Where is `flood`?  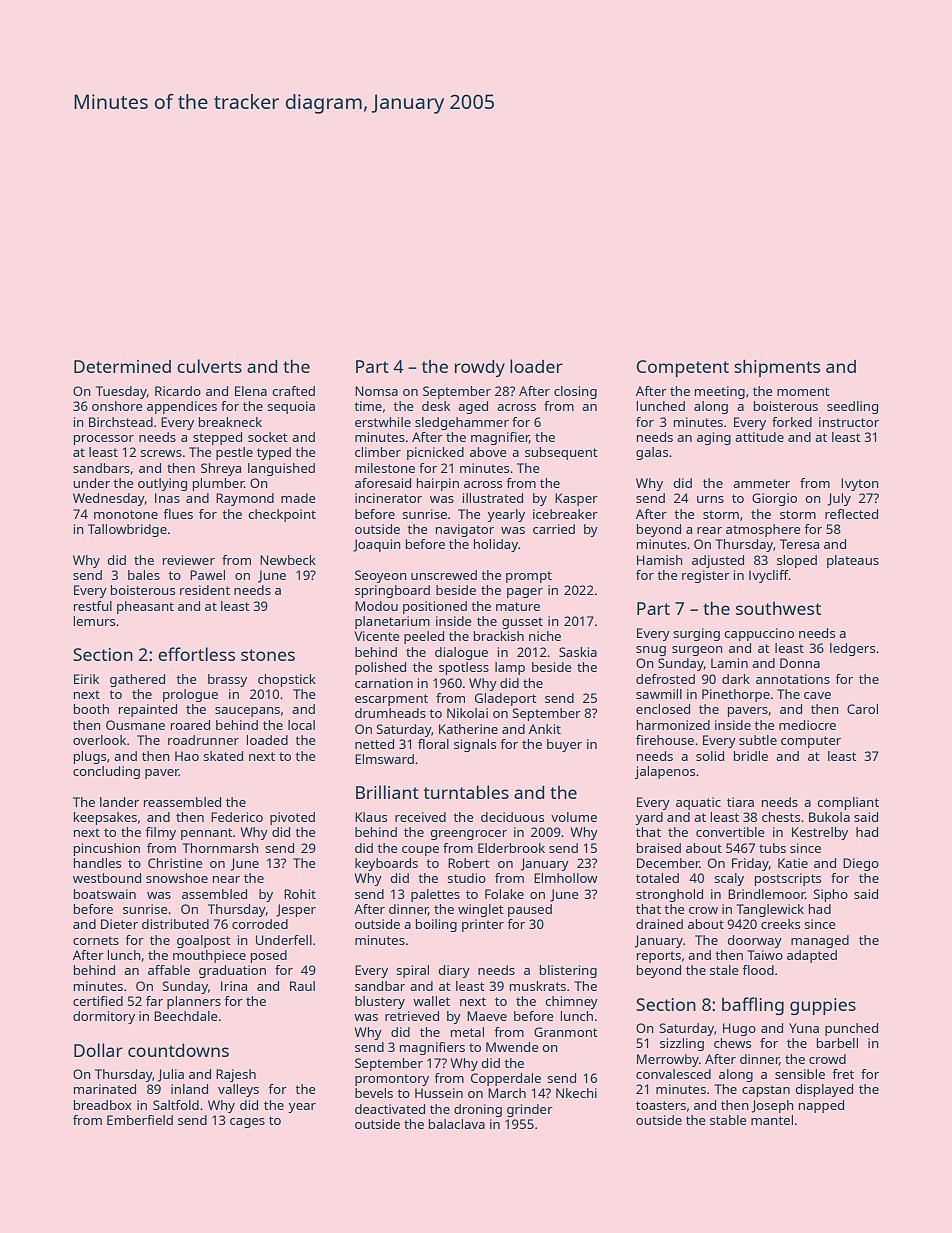
flood is located at coordinates (758, 970).
